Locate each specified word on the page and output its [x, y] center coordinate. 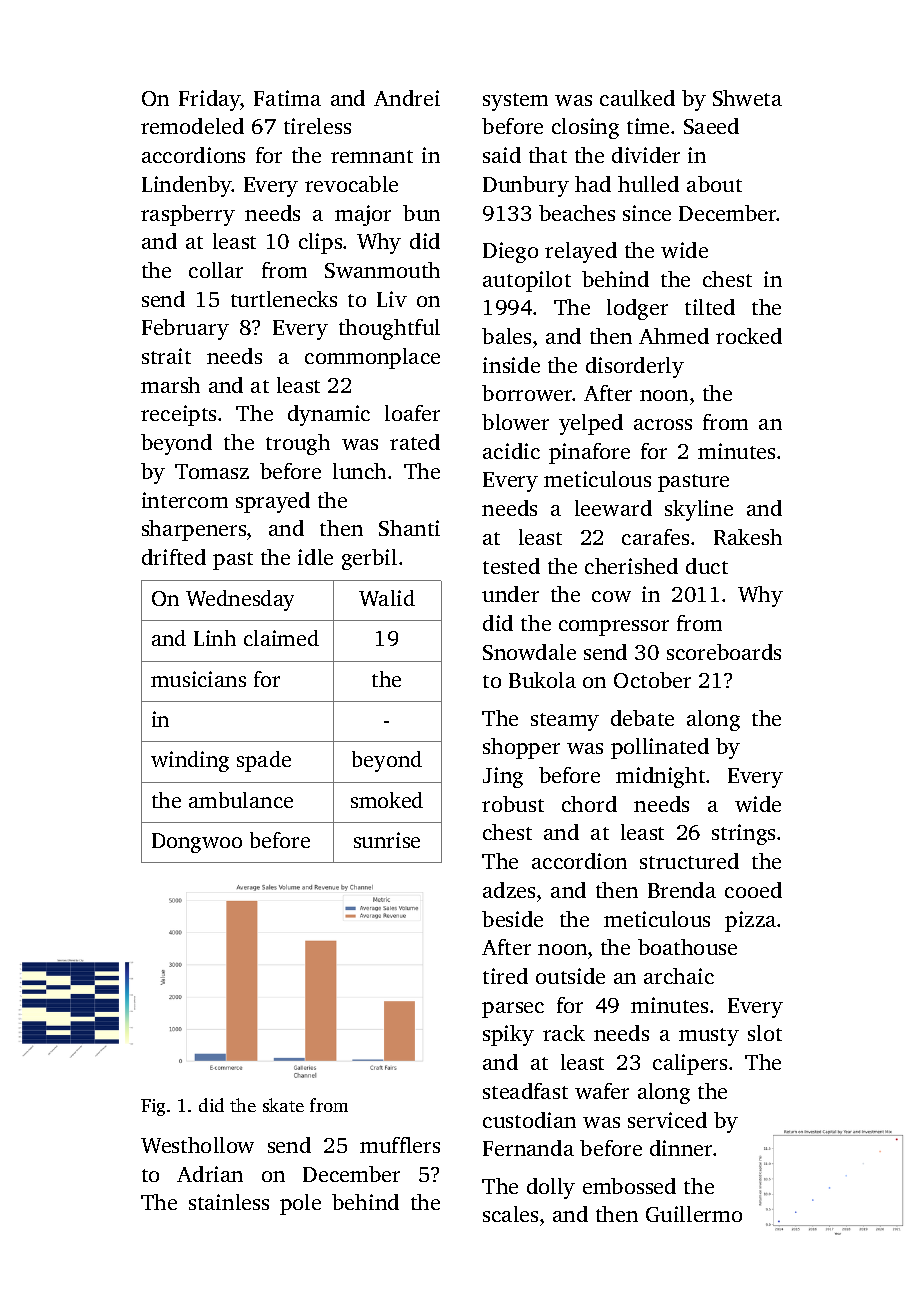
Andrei [407, 98]
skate [283, 1105]
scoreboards [724, 652]
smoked [387, 800]
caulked [637, 98]
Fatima [287, 98]
